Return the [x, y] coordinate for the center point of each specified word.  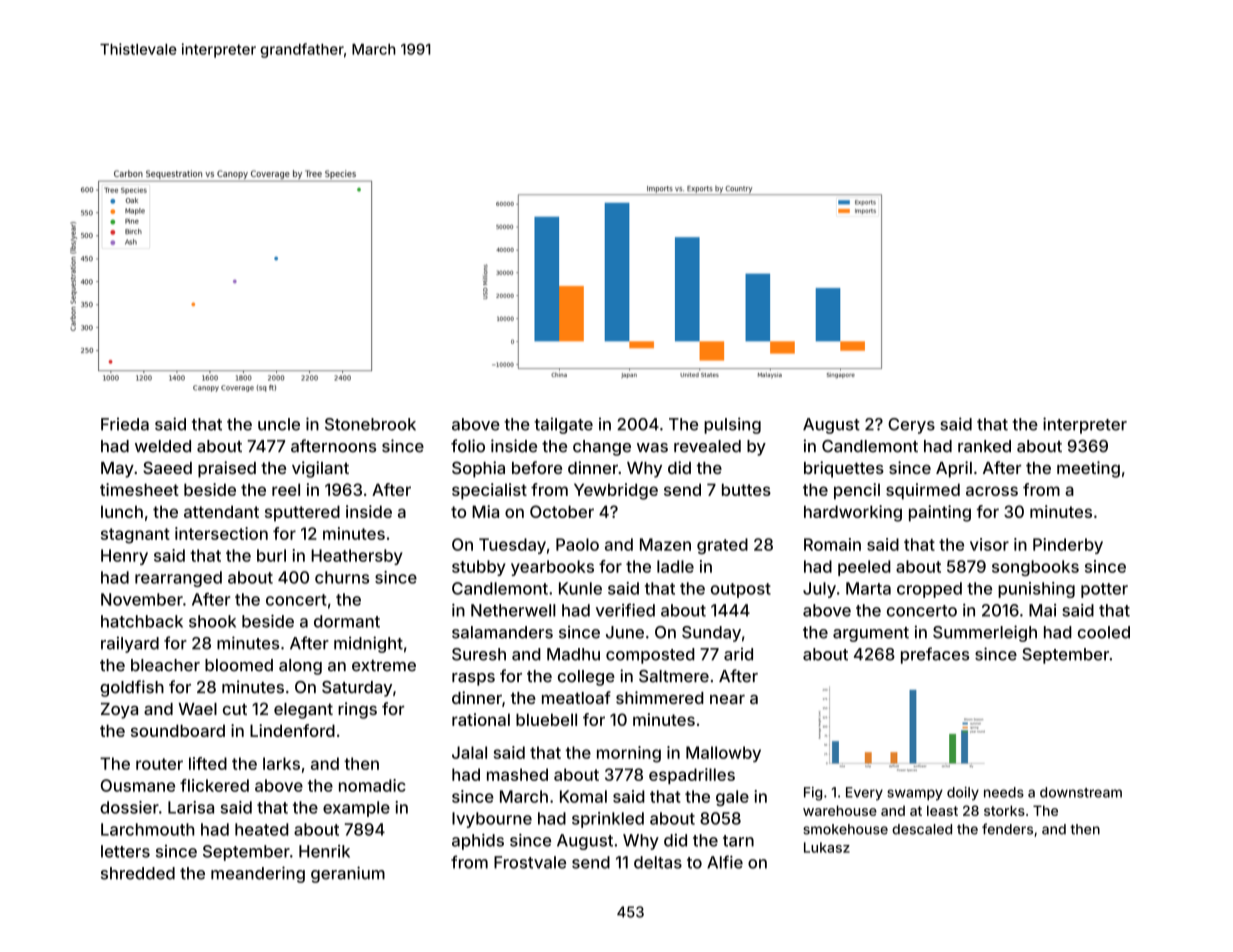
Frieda [125, 424]
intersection [221, 533]
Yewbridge [616, 491]
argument [871, 634]
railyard [130, 644]
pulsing [732, 425]
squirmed [923, 491]
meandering [258, 874]
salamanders [502, 632]
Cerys [911, 426]
